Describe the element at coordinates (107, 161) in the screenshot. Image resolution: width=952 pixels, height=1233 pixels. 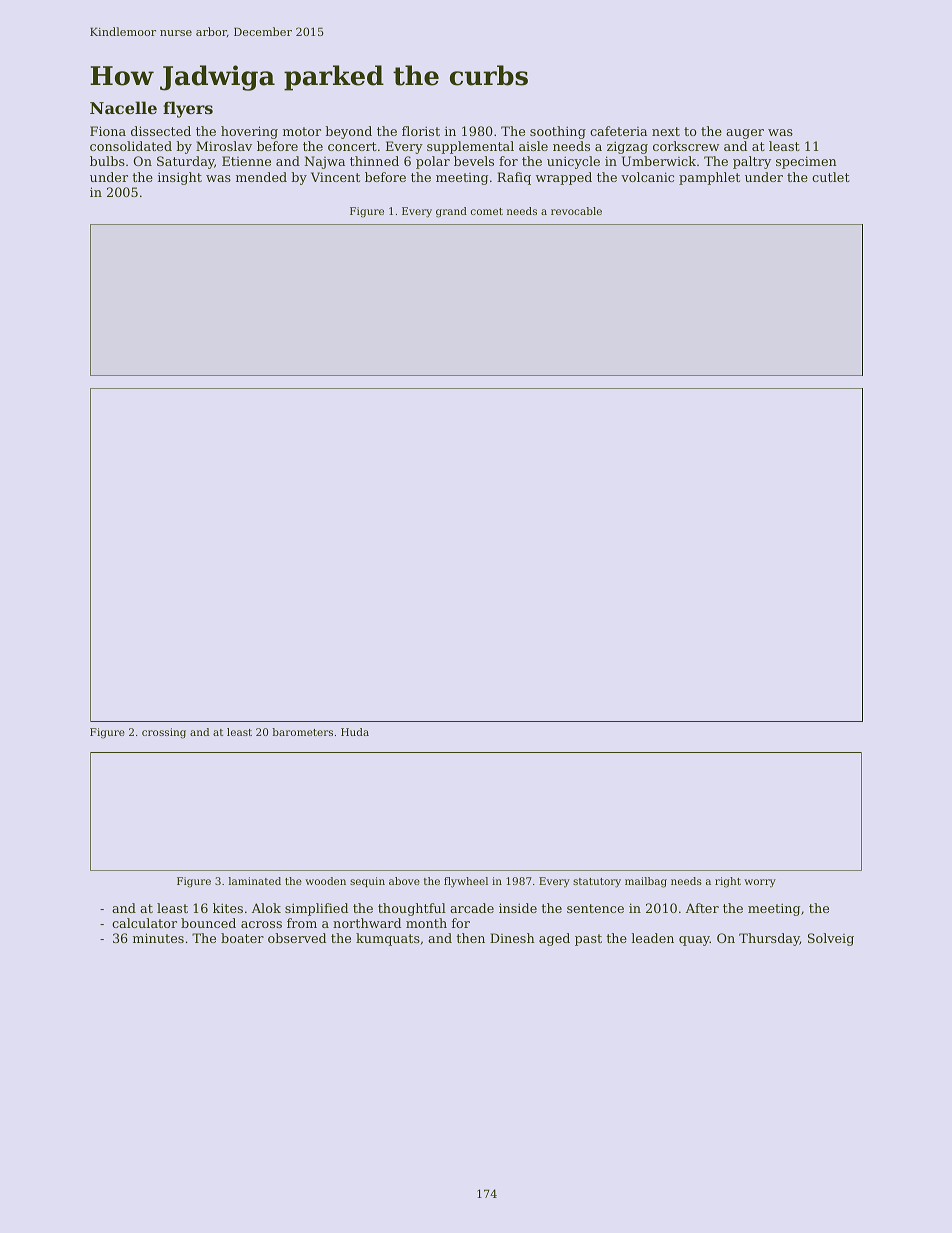
I see `bulbs` at that location.
